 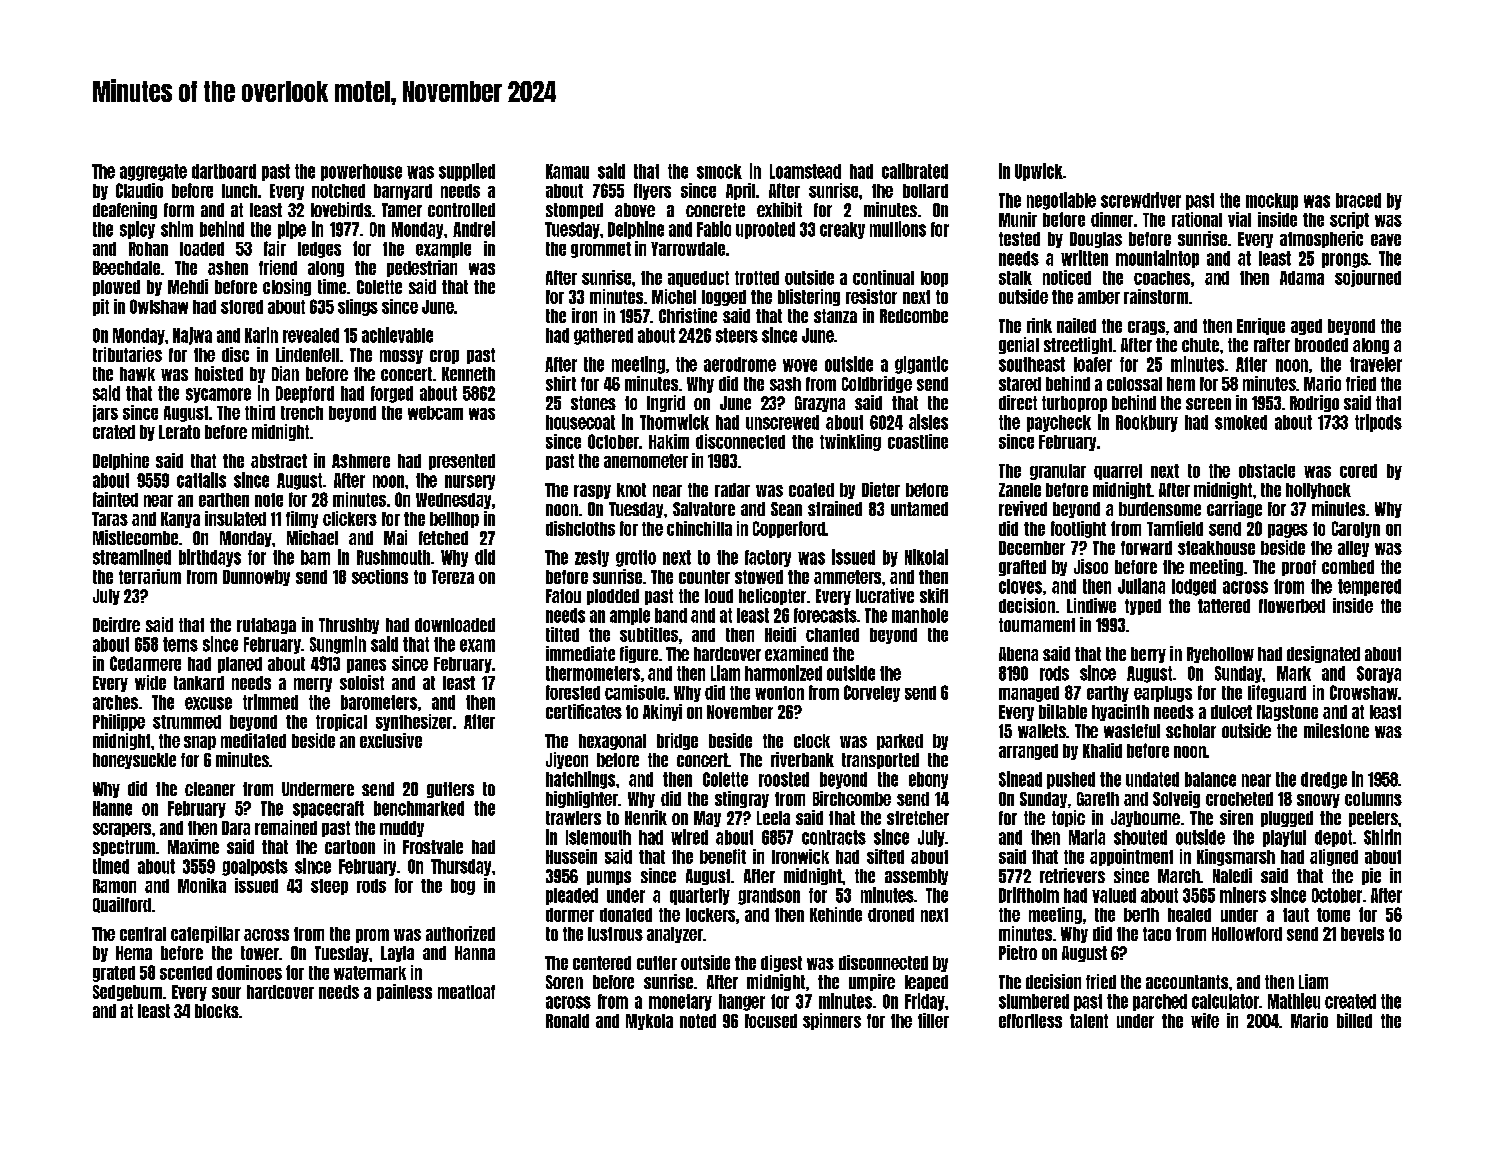 What do you see at coordinates (134, 953) in the image?
I see `Hema` at bounding box center [134, 953].
